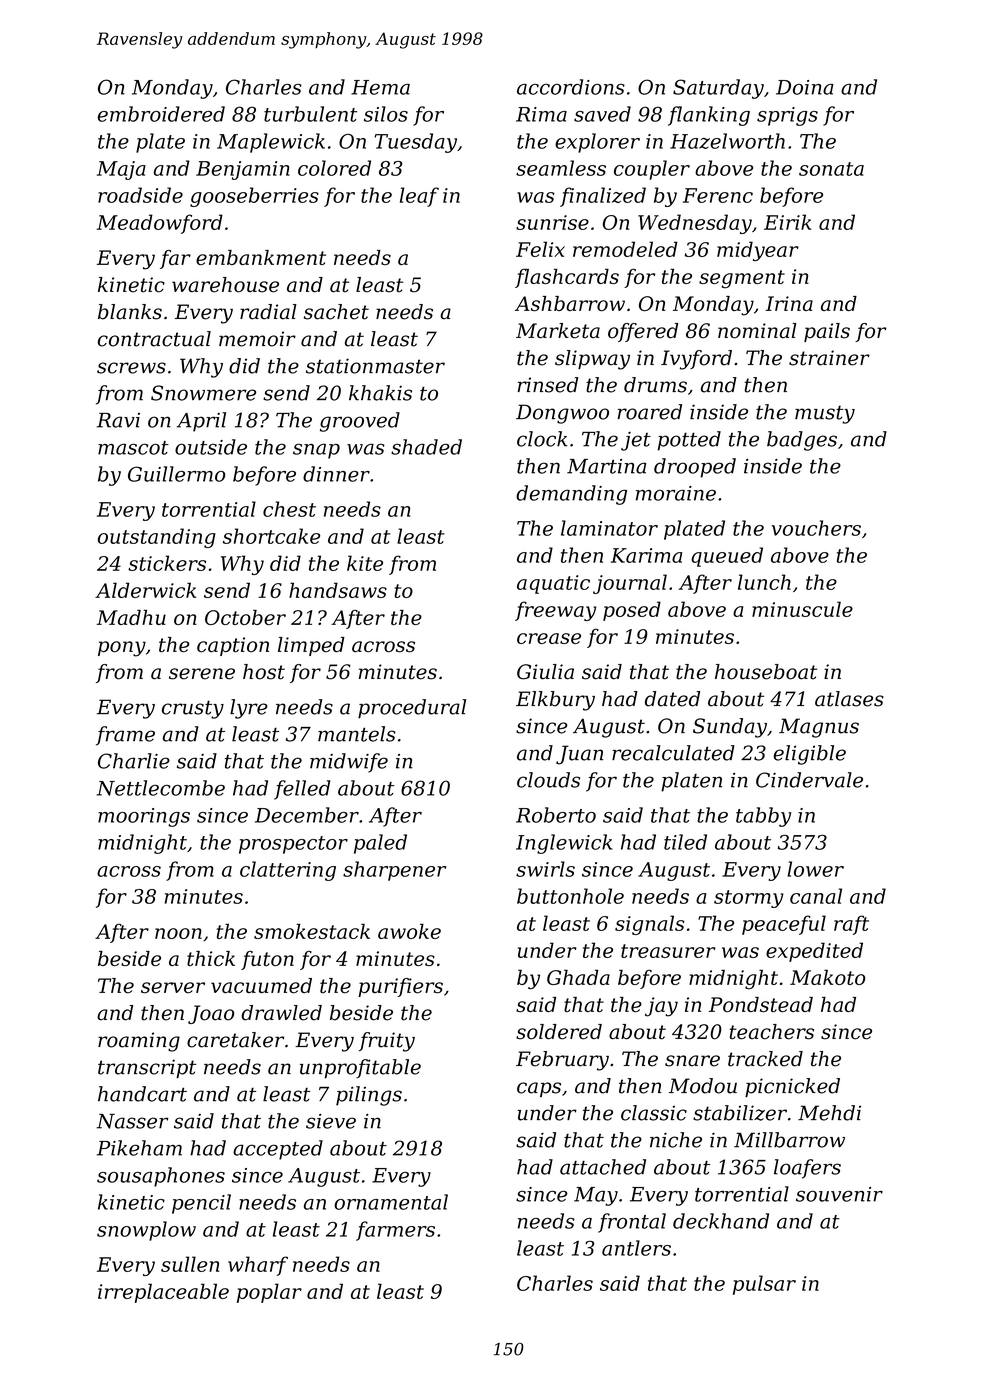  Describe the element at coordinates (559, 1032) in the screenshot. I see `soldered` at that location.
